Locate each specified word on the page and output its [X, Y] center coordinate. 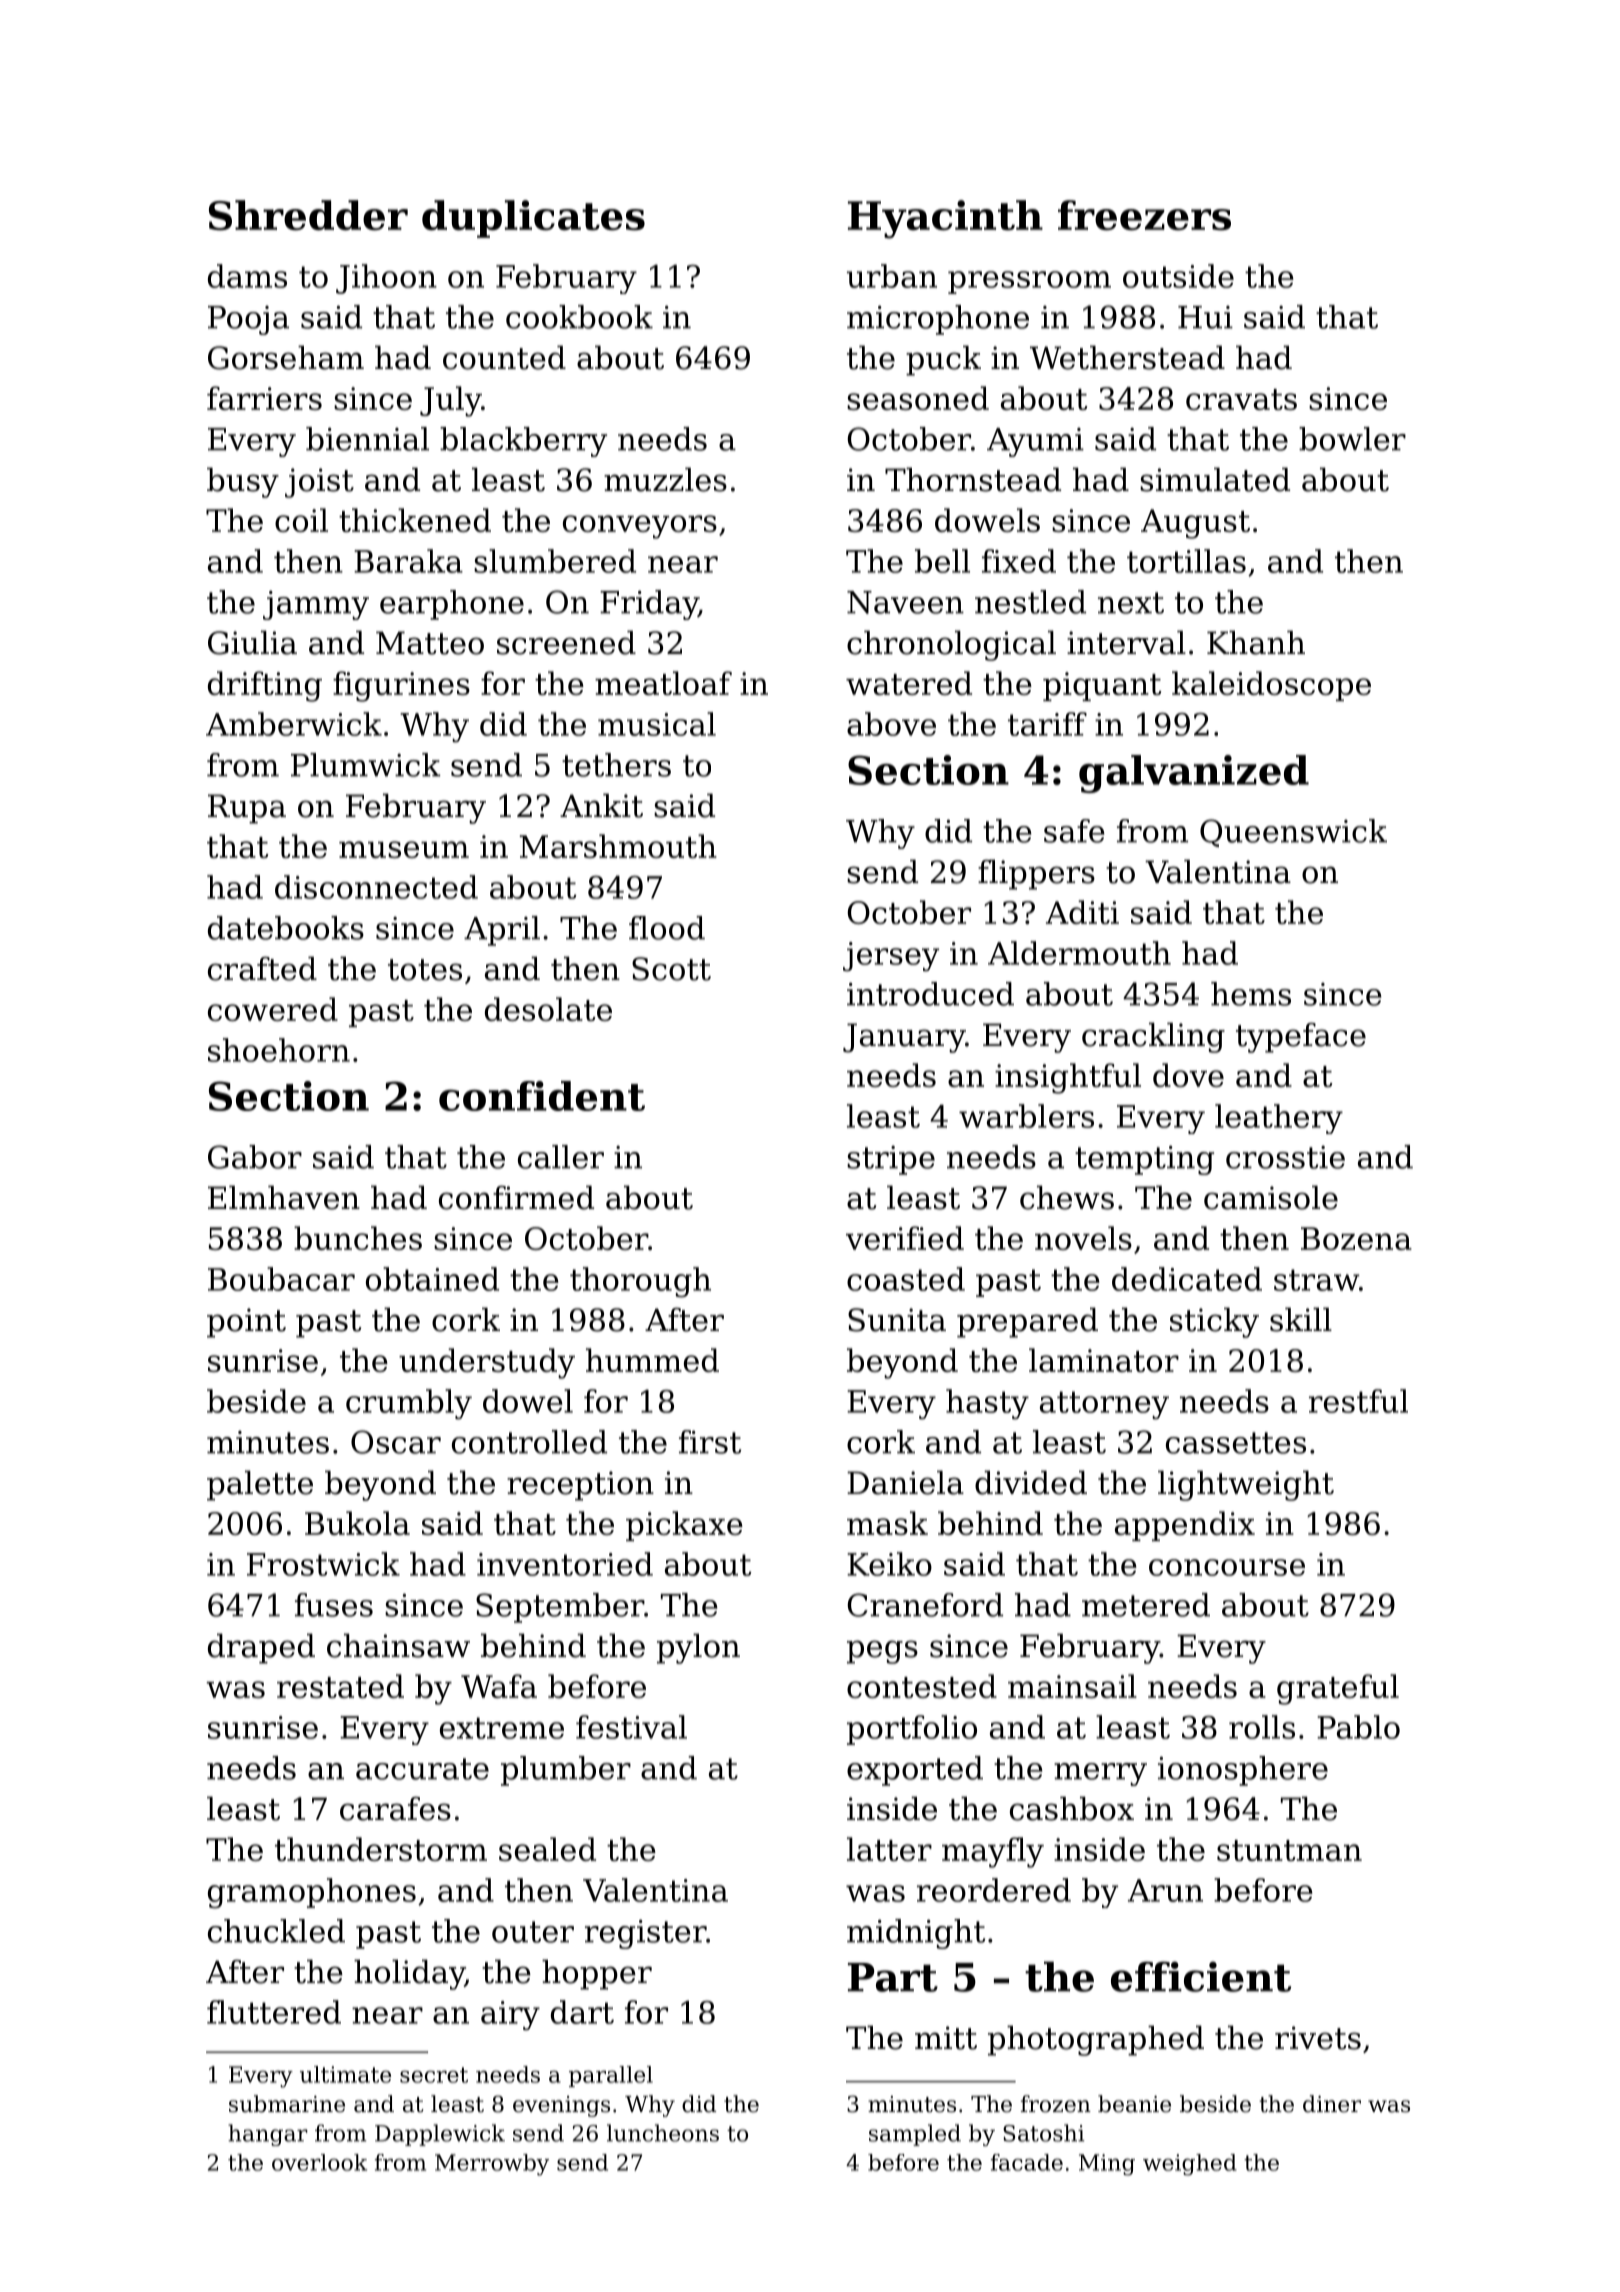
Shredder [308, 215]
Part [893, 1977]
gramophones [312, 1893]
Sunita [897, 1320]
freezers [1144, 215]
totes [425, 970]
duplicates [533, 219]
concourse [1227, 1567]
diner [1332, 2104]
